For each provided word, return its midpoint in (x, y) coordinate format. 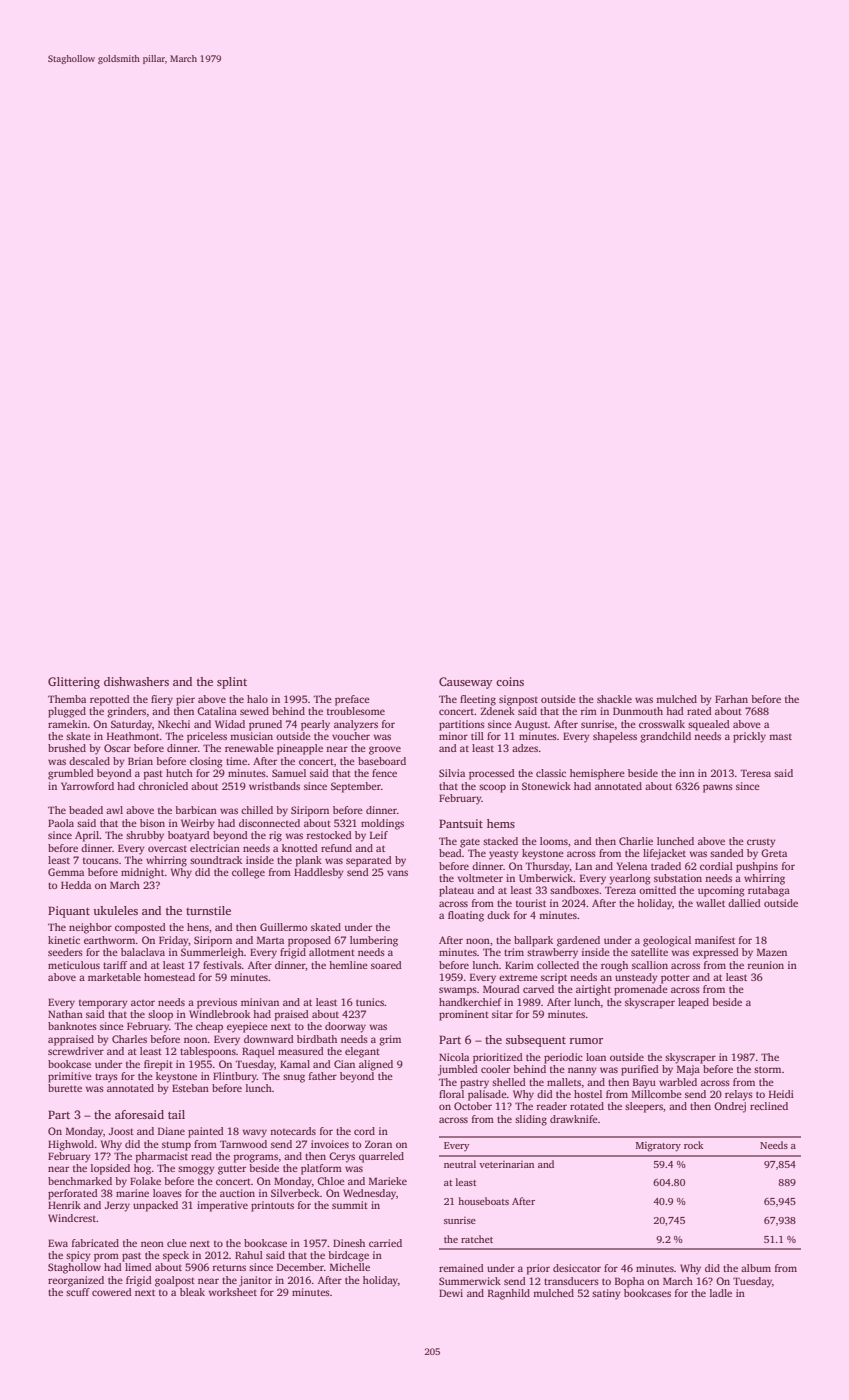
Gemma (66, 872)
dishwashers (136, 681)
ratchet (477, 1239)
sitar (502, 1014)
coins (510, 681)
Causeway (466, 683)
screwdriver (76, 1051)
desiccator (577, 1268)
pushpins (757, 867)
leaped (693, 1003)
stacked (500, 841)
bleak (192, 1292)
